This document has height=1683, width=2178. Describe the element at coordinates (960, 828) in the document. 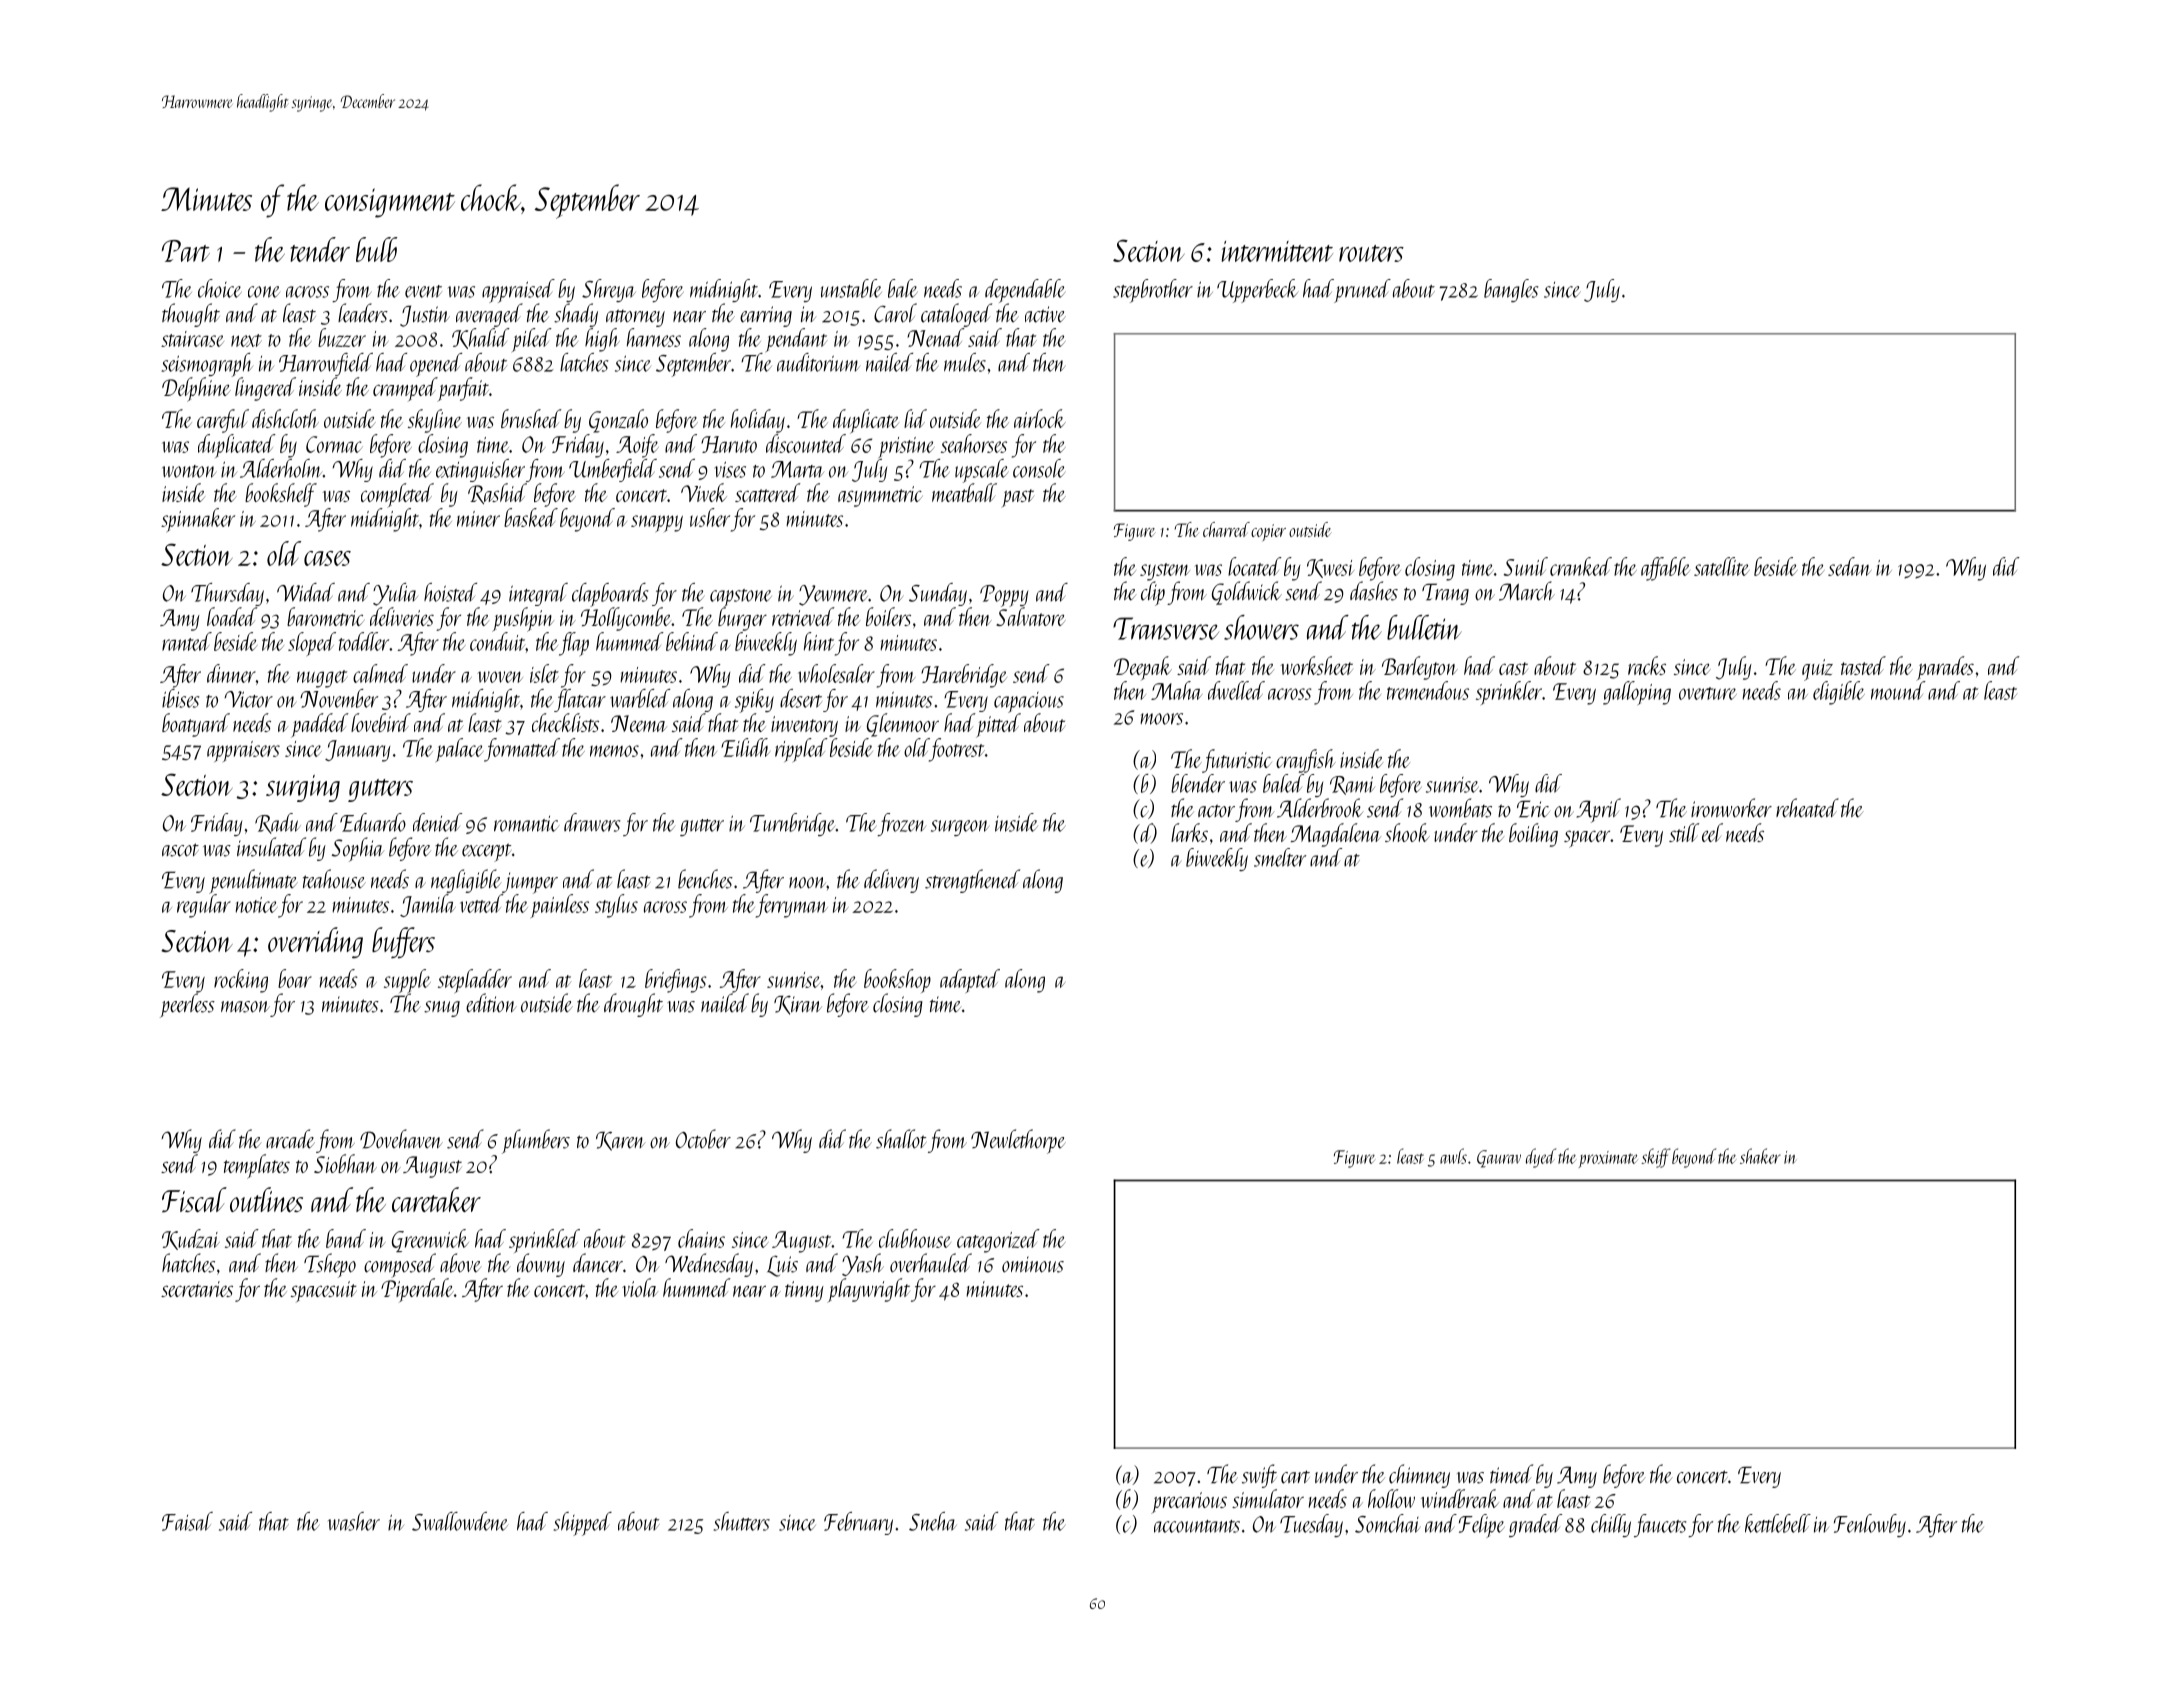

I see `surgeon` at that location.
